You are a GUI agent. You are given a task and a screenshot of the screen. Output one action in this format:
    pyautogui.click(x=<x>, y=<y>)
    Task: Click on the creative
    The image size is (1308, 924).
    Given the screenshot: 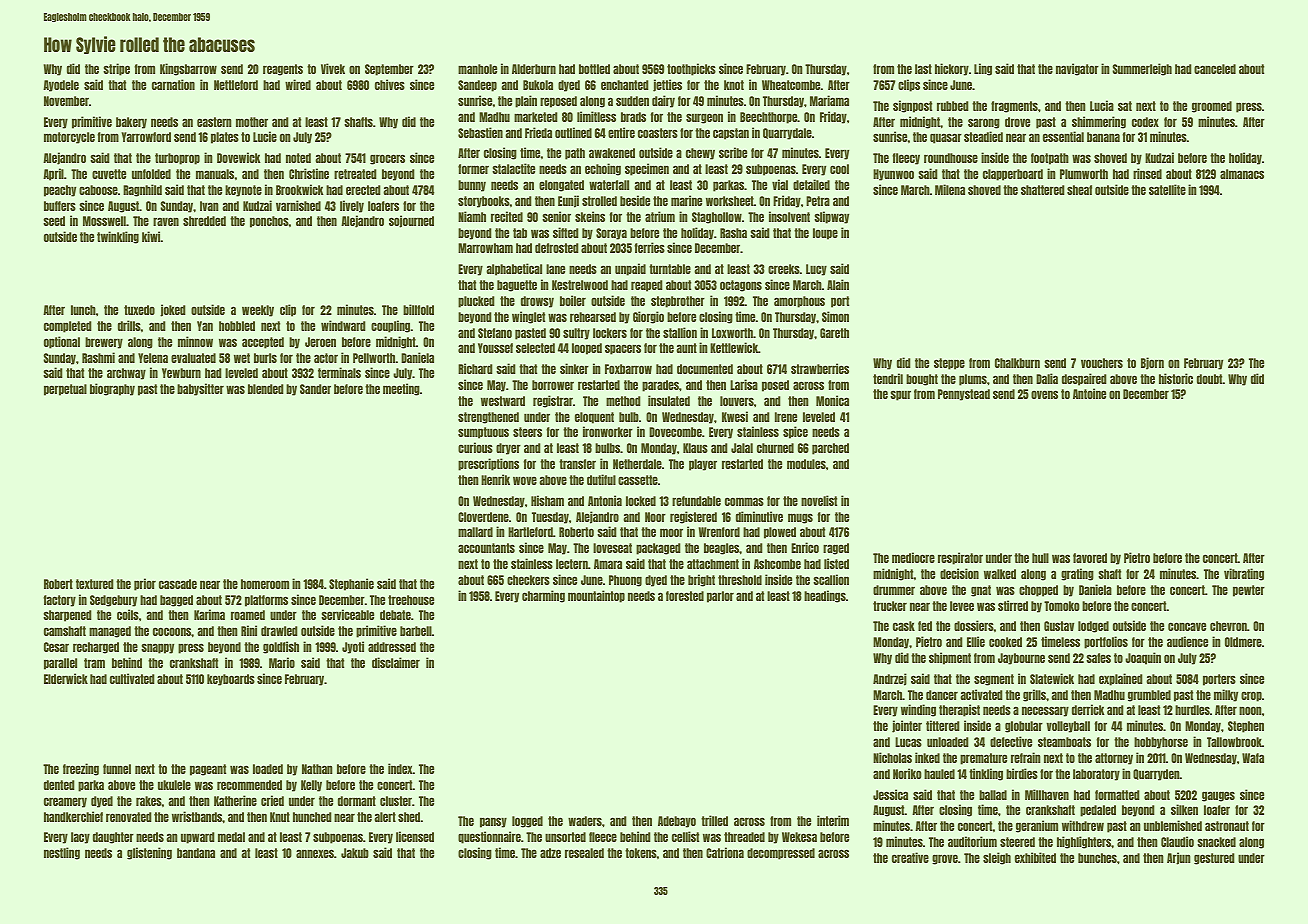 What is the action you would take?
    pyautogui.click(x=910, y=857)
